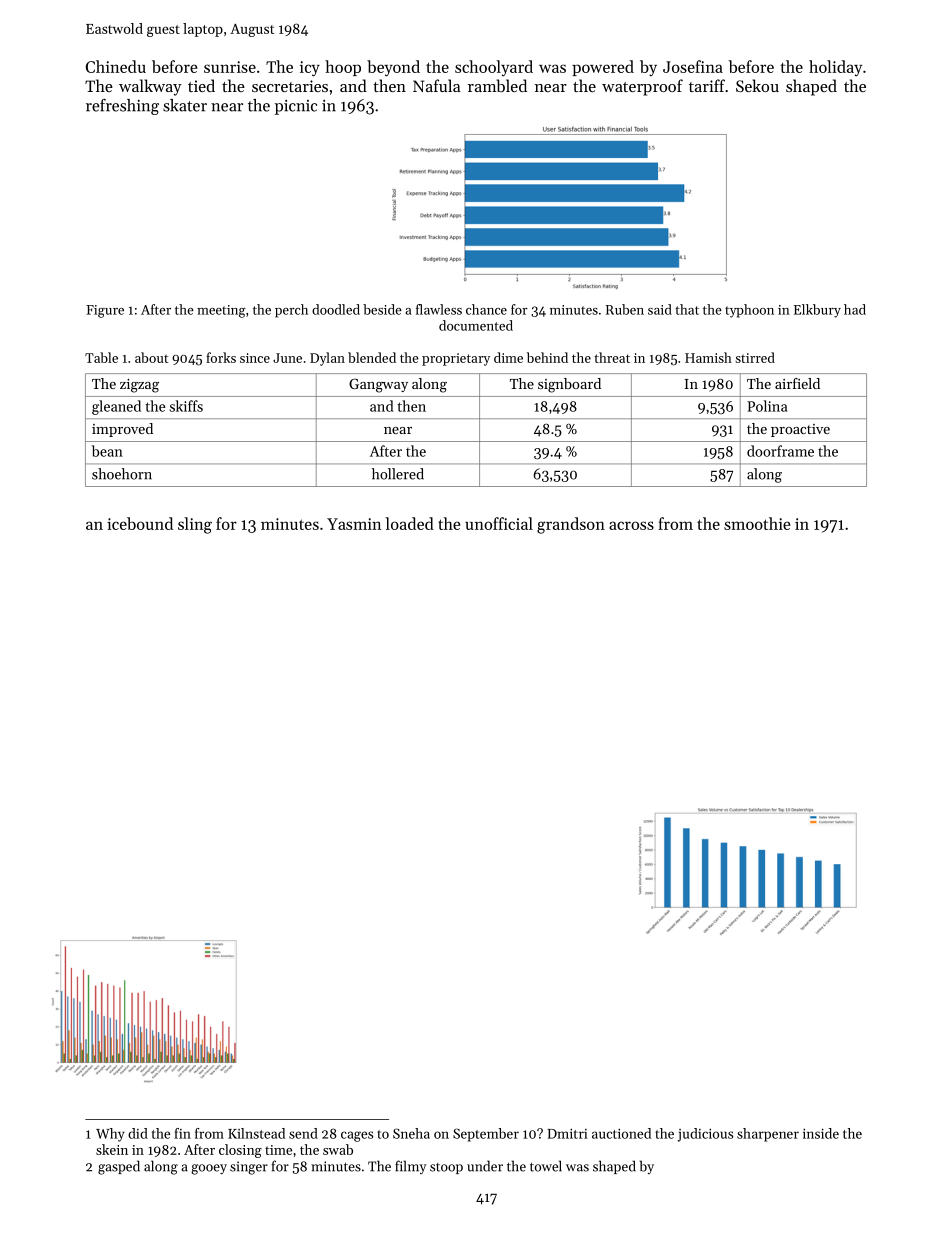  Describe the element at coordinates (817, 311) in the screenshot. I see `Elkbury` at that location.
